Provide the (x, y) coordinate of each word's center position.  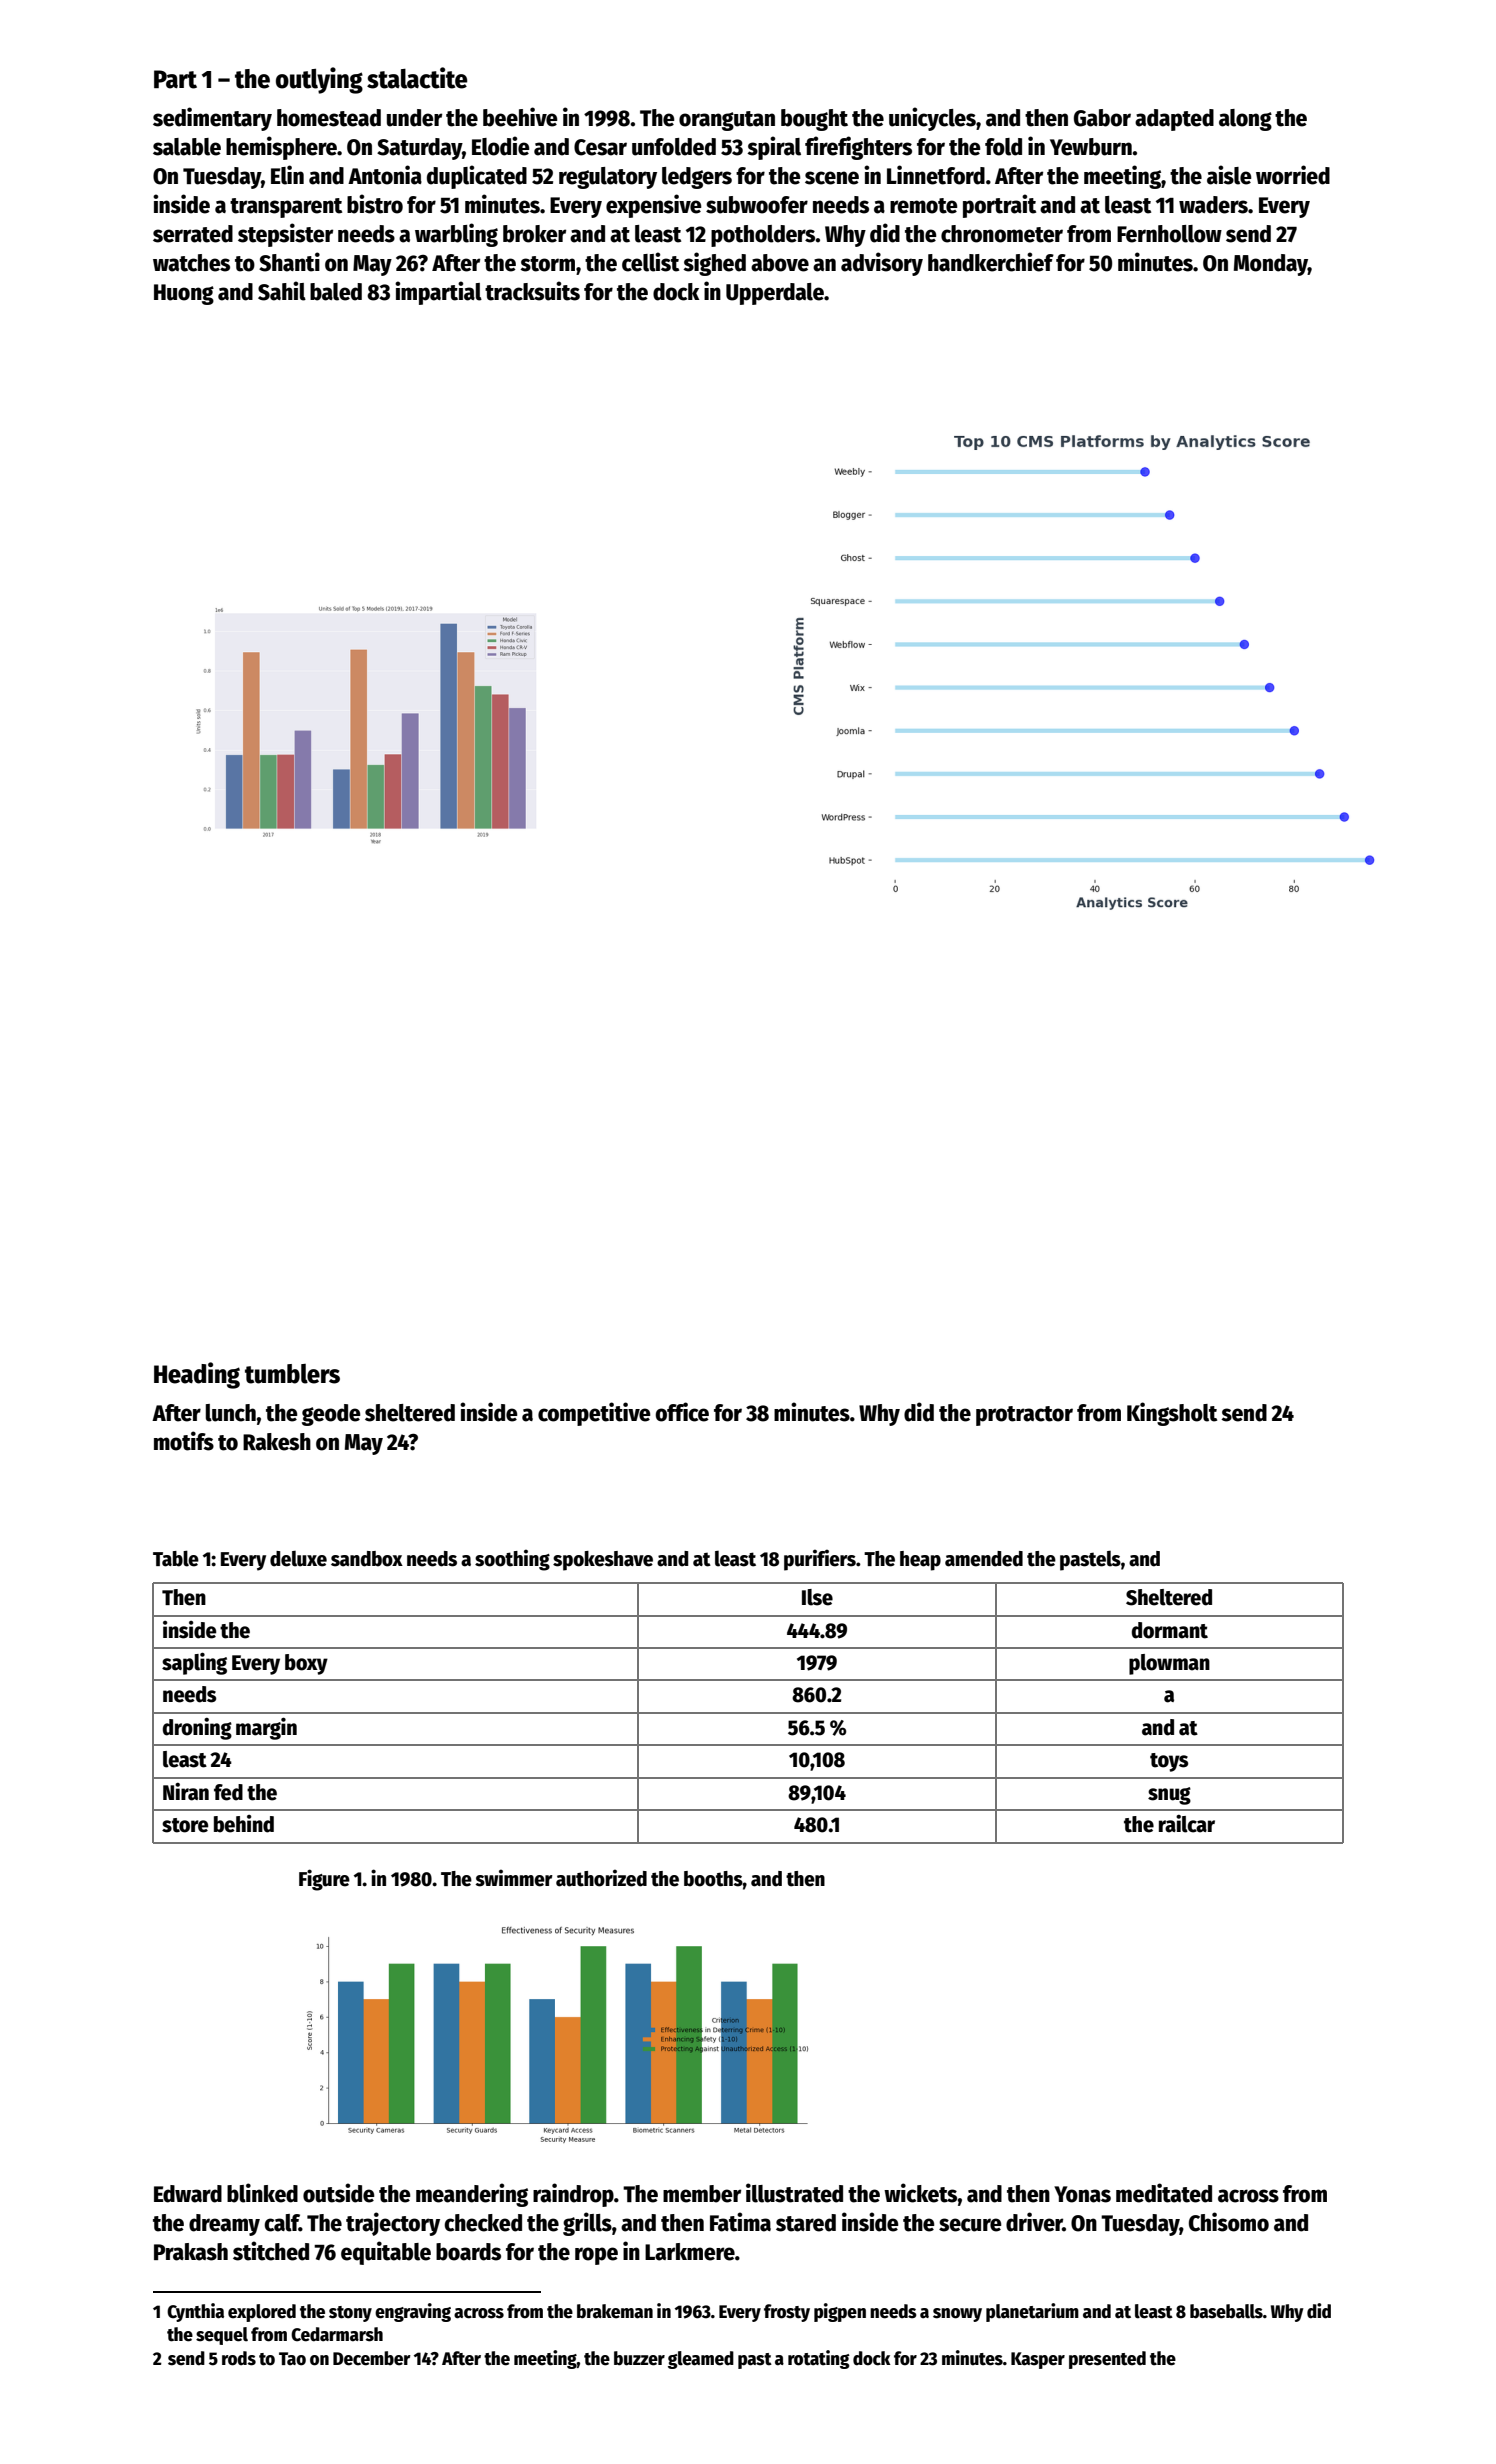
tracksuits (532, 291)
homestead (329, 118)
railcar (1187, 1824)
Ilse (817, 1597)
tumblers (292, 1374)
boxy (306, 1664)
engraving (413, 2312)
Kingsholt (1172, 1414)
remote (924, 206)
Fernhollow (1169, 234)
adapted (1174, 120)
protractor (1024, 1416)
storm (547, 264)
